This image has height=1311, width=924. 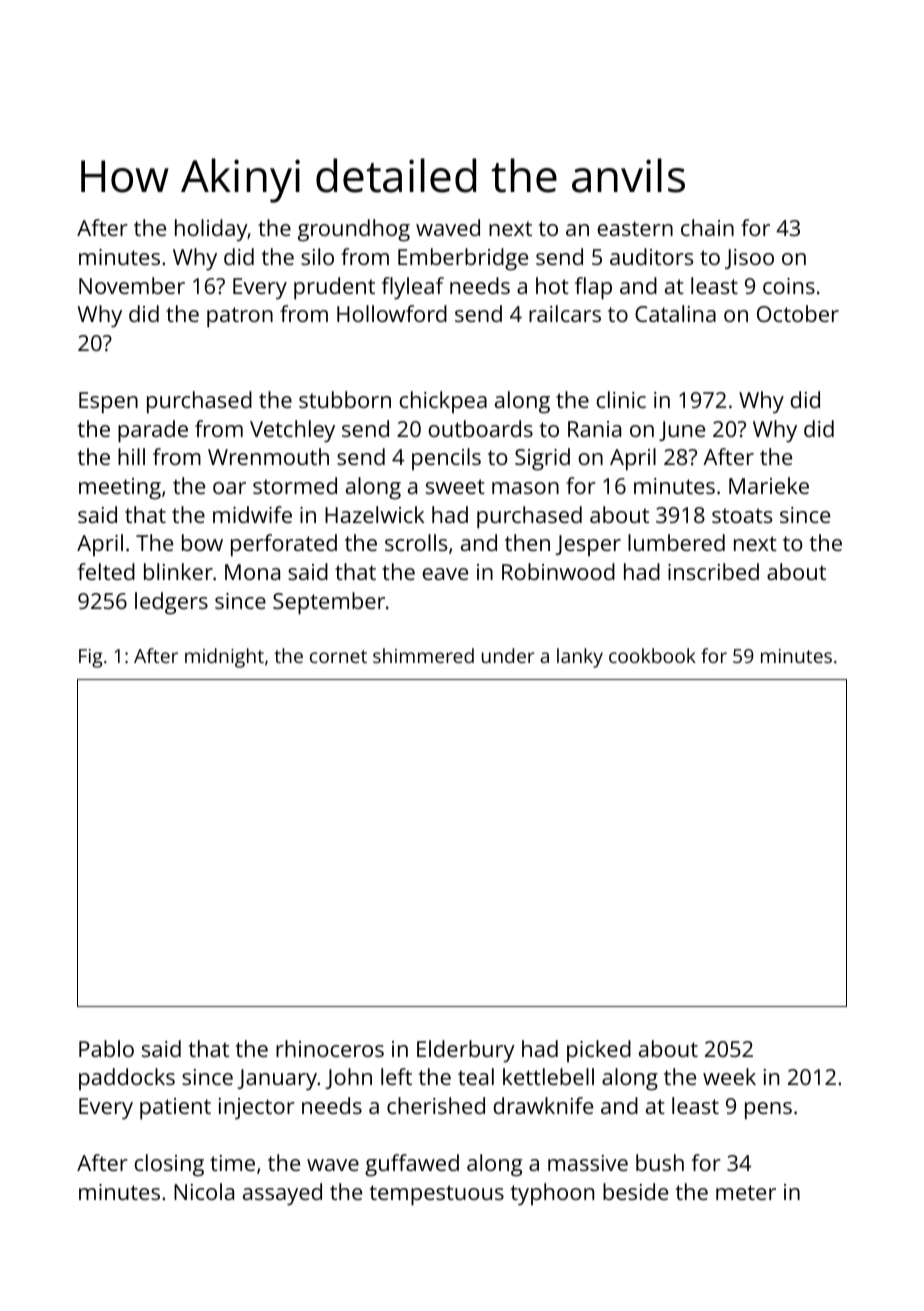 What do you see at coordinates (396, 1076) in the image?
I see `left` at bounding box center [396, 1076].
